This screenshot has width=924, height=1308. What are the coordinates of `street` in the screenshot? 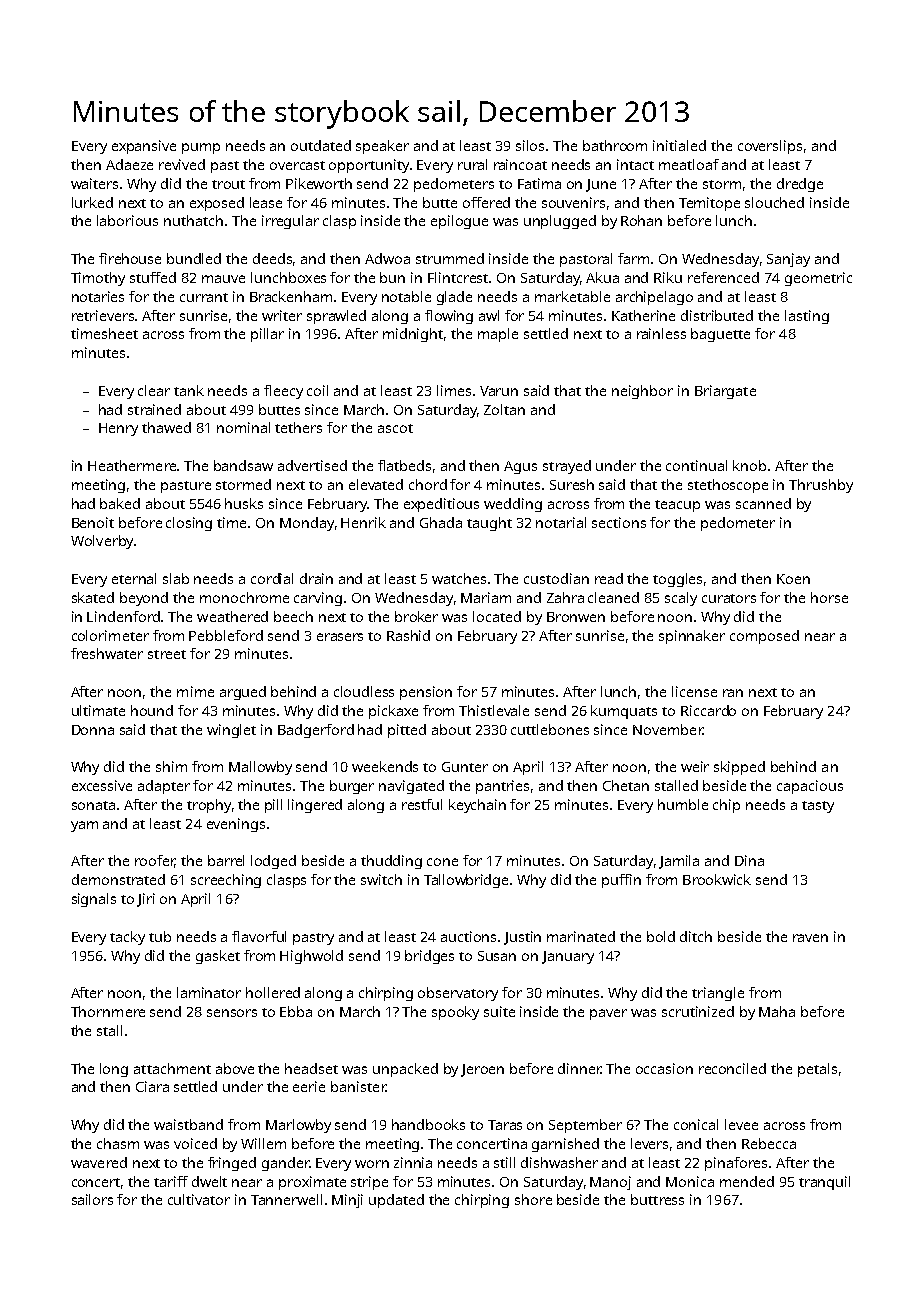 It's located at (167, 654).
